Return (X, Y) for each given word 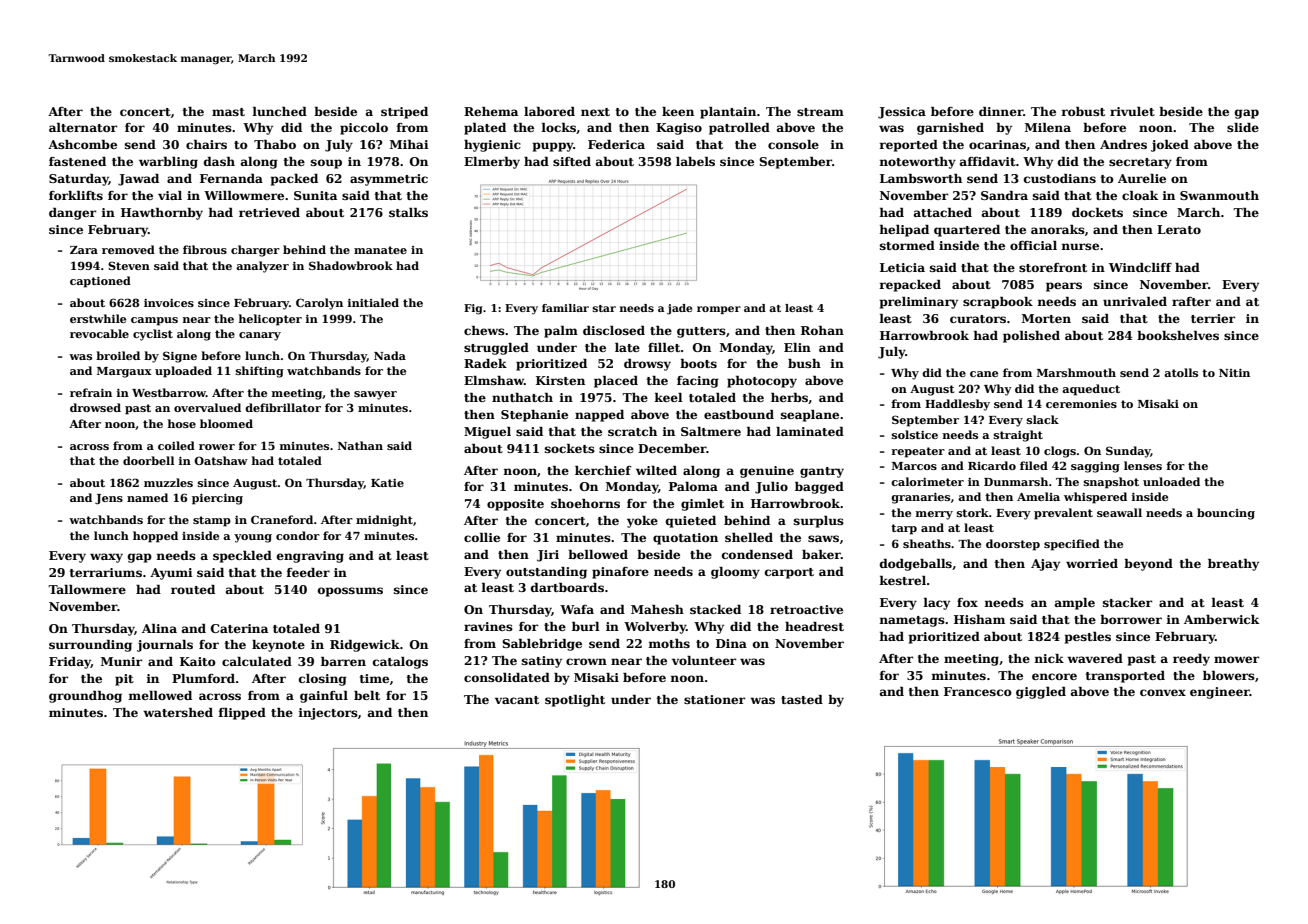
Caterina (239, 628)
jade (679, 309)
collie (482, 537)
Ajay (1045, 565)
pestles (1088, 638)
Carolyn (319, 304)
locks (558, 127)
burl (586, 626)
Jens (109, 499)
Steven (129, 265)
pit (124, 680)
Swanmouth (1219, 195)
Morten (1046, 318)
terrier (1213, 318)
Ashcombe (82, 144)
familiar (565, 308)
